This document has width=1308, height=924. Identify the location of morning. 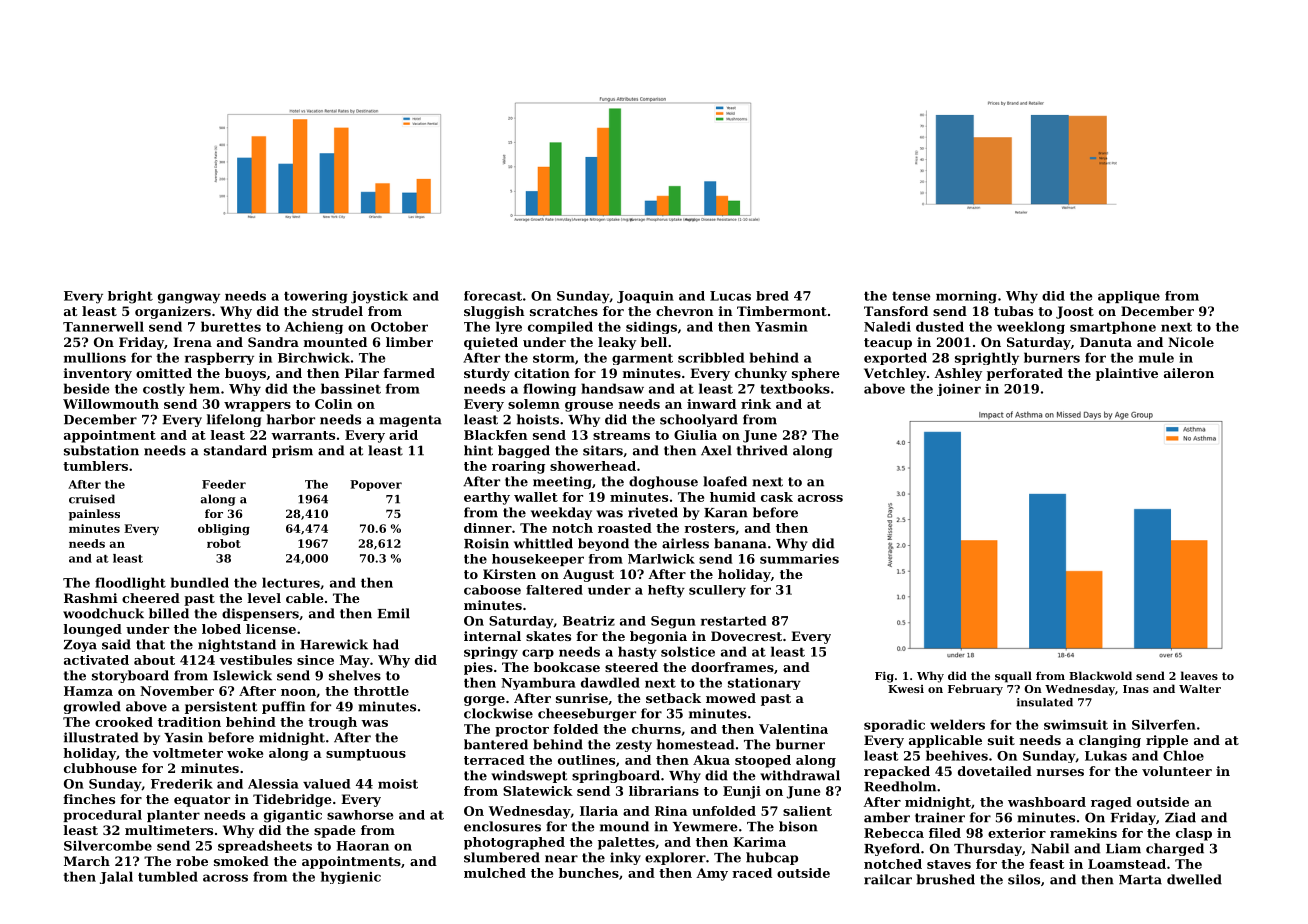
(966, 297).
